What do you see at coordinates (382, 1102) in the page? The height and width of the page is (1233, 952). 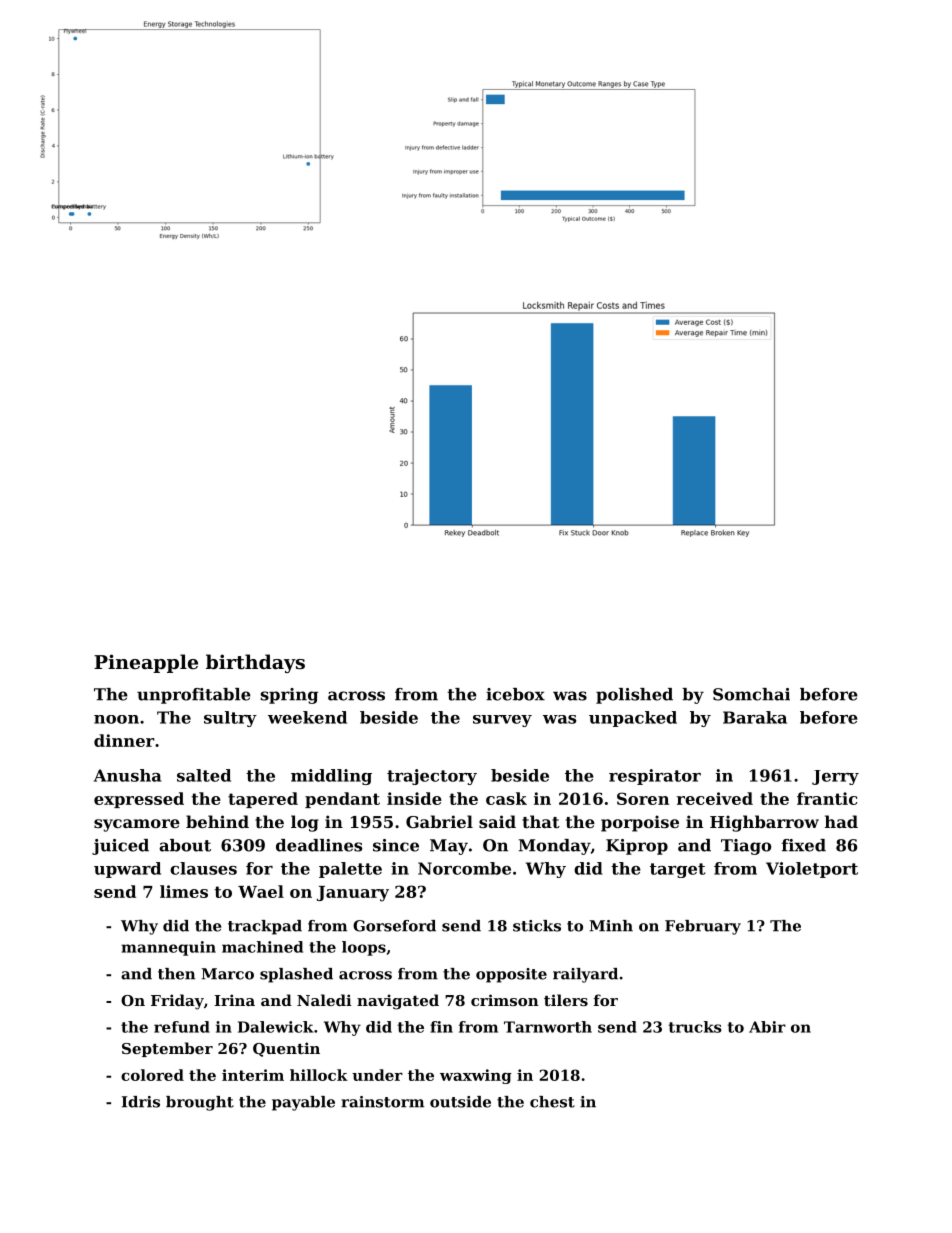 I see `rainstorm` at bounding box center [382, 1102].
